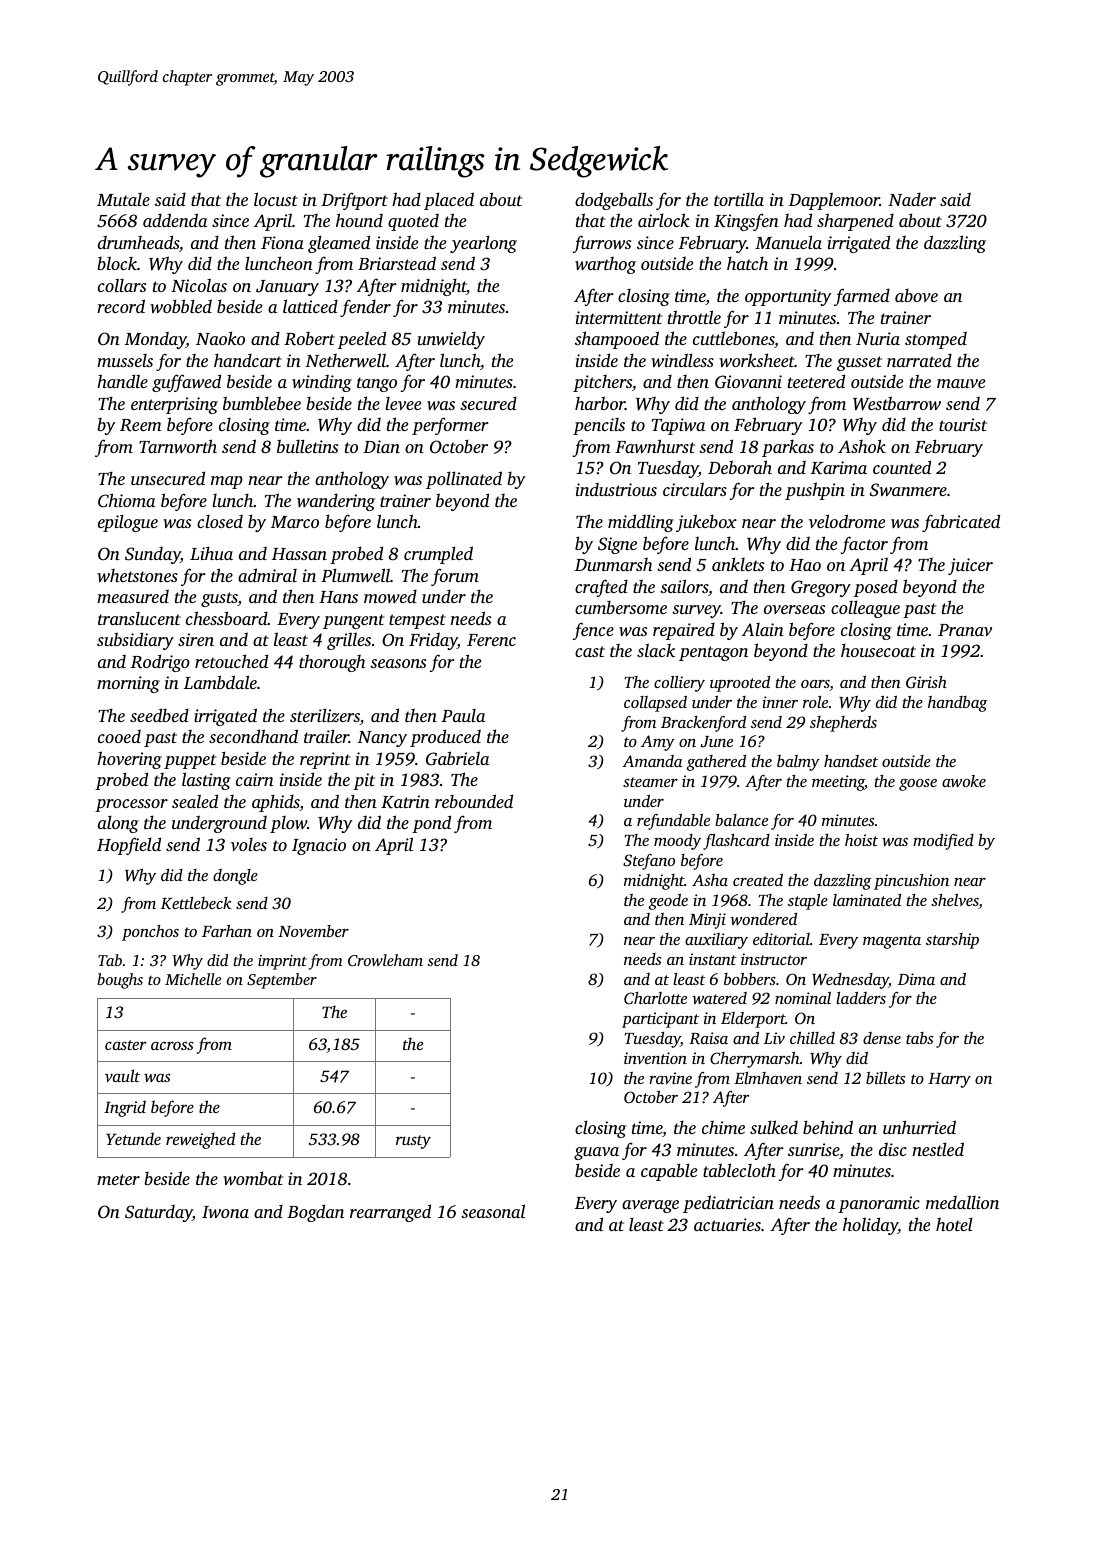  I want to click on produced, so click(445, 738).
